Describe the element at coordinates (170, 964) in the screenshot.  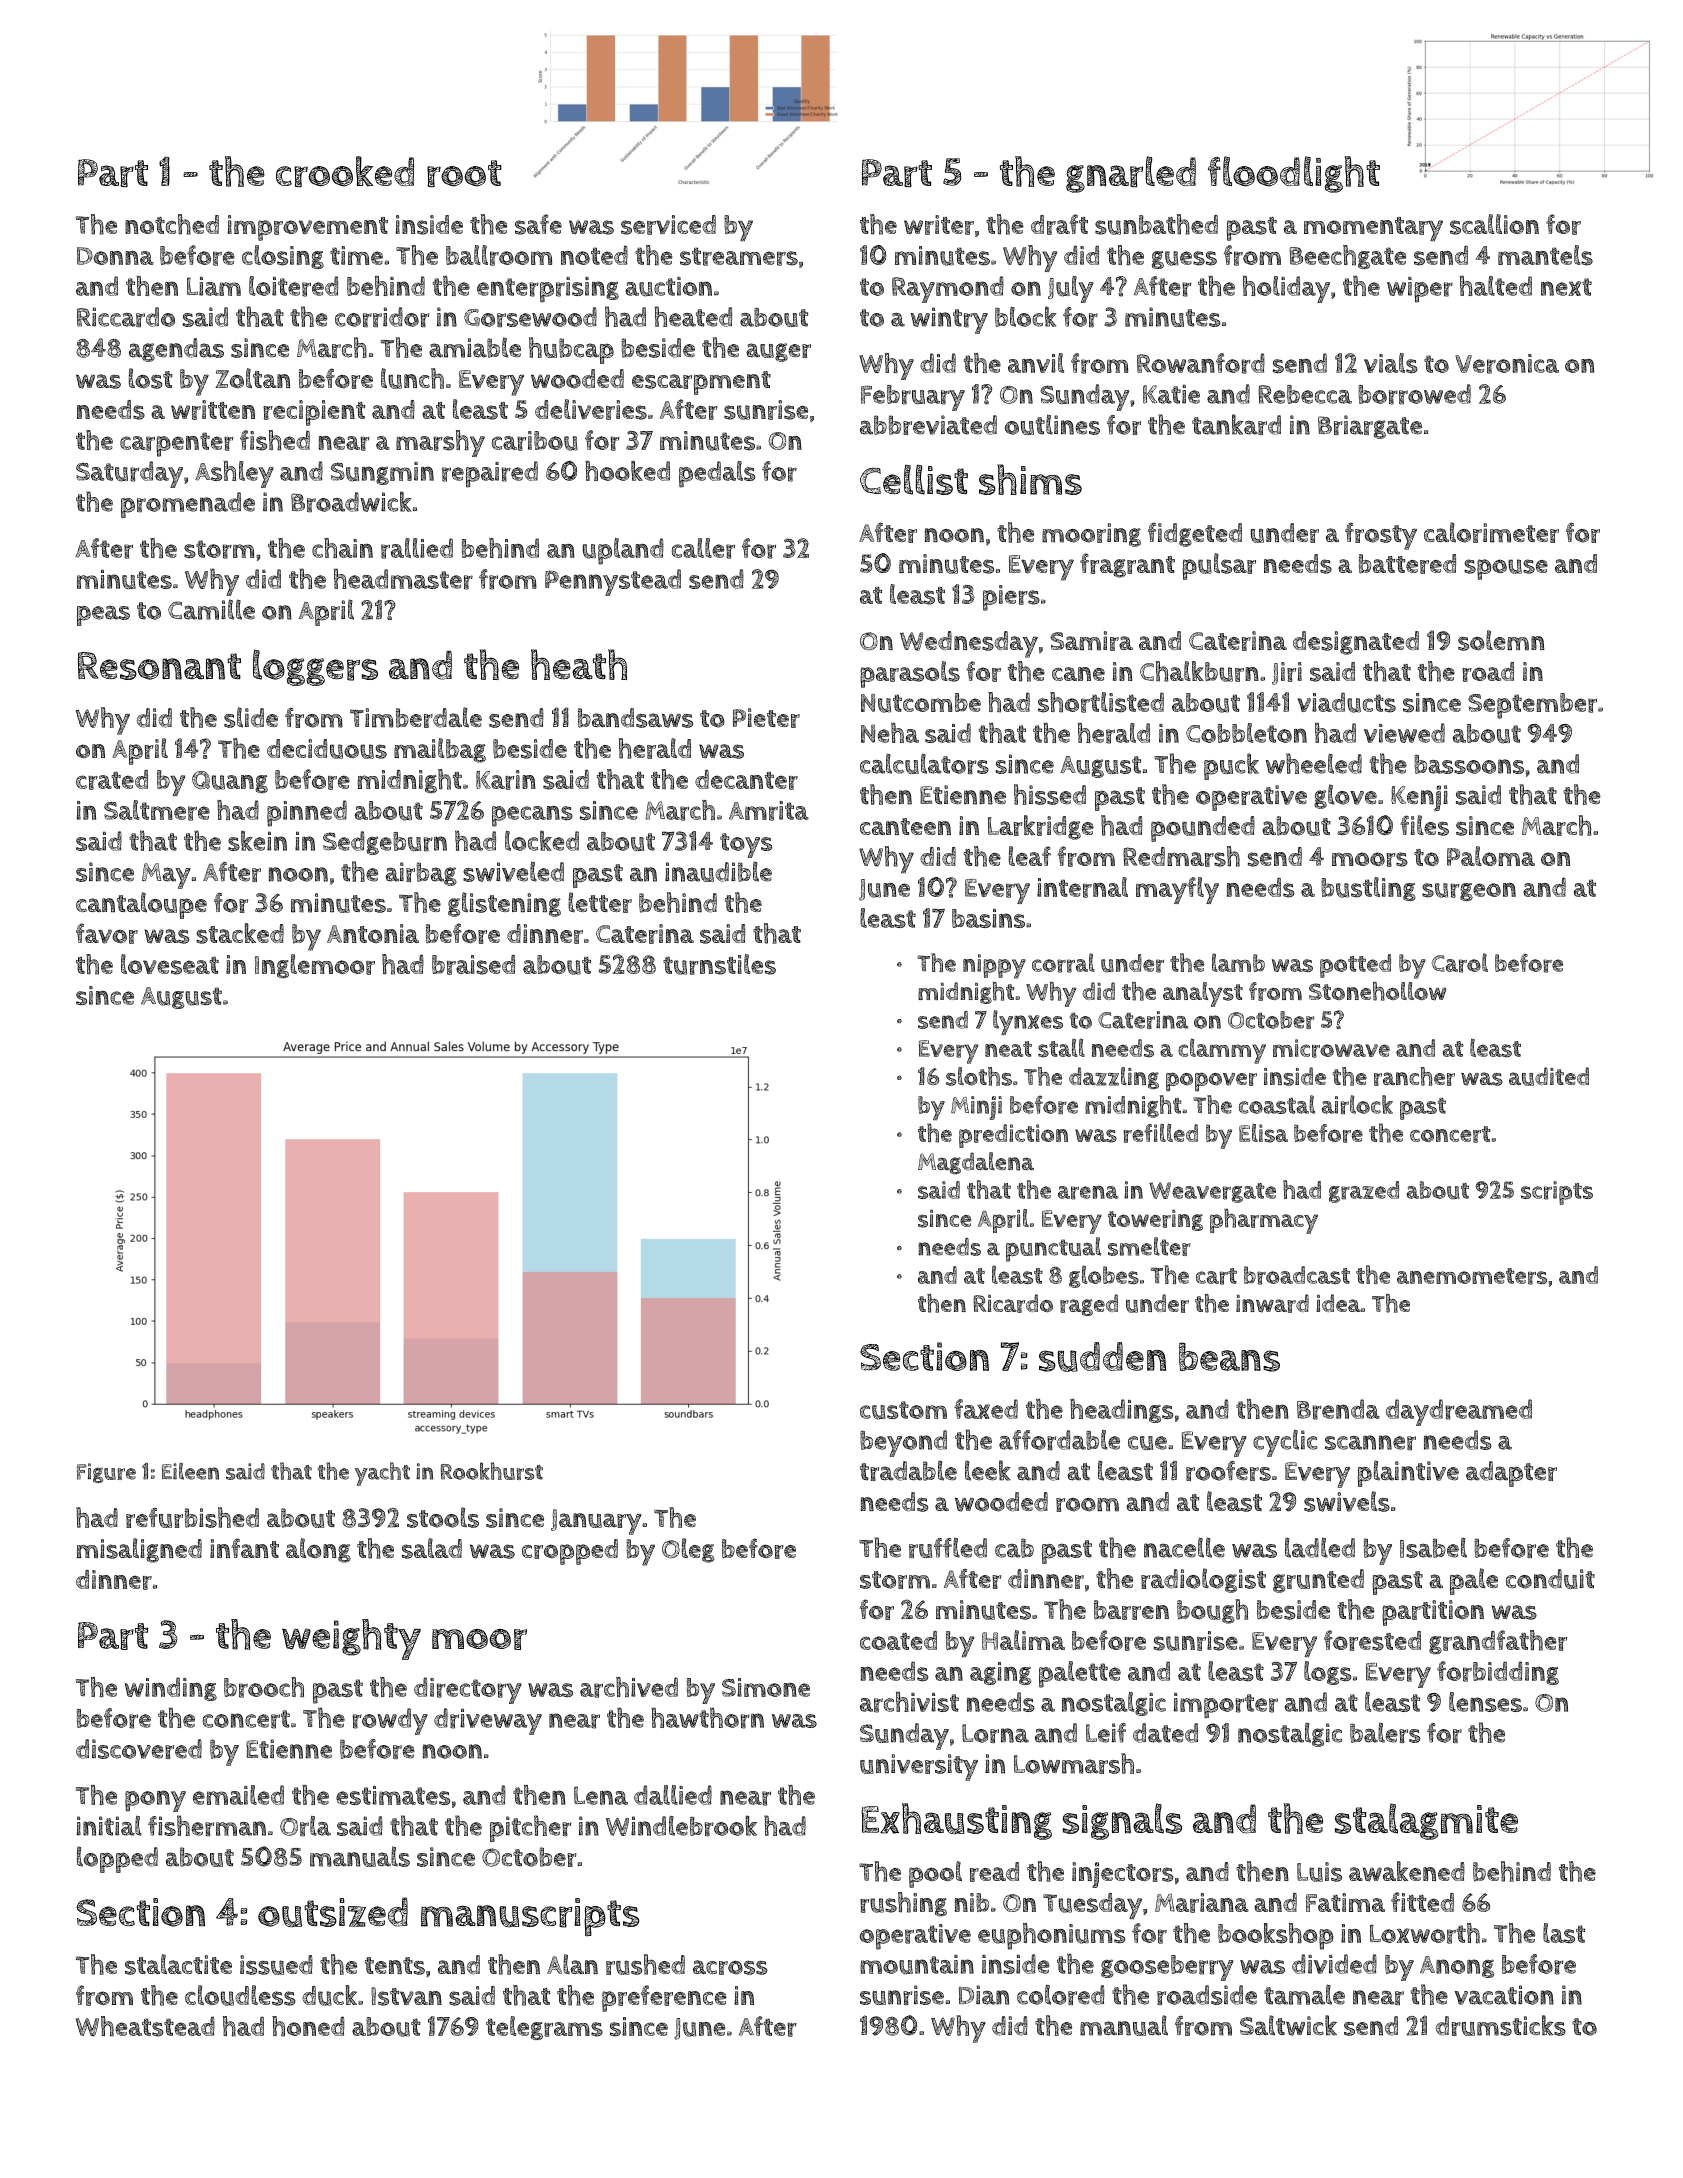
I see `loveseat` at that location.
